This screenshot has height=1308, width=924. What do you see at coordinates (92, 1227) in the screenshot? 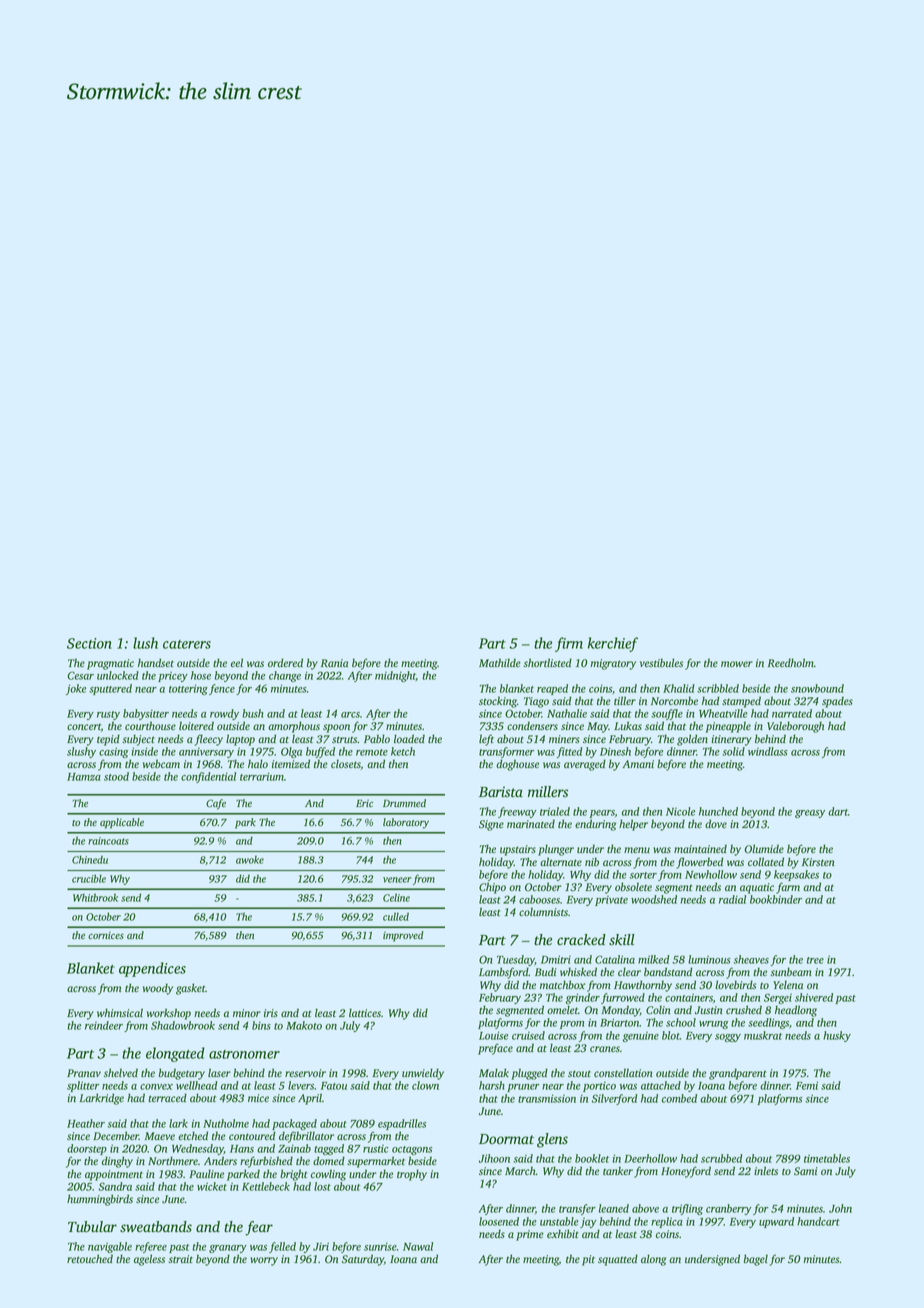
I see `Tubular` at bounding box center [92, 1227].
